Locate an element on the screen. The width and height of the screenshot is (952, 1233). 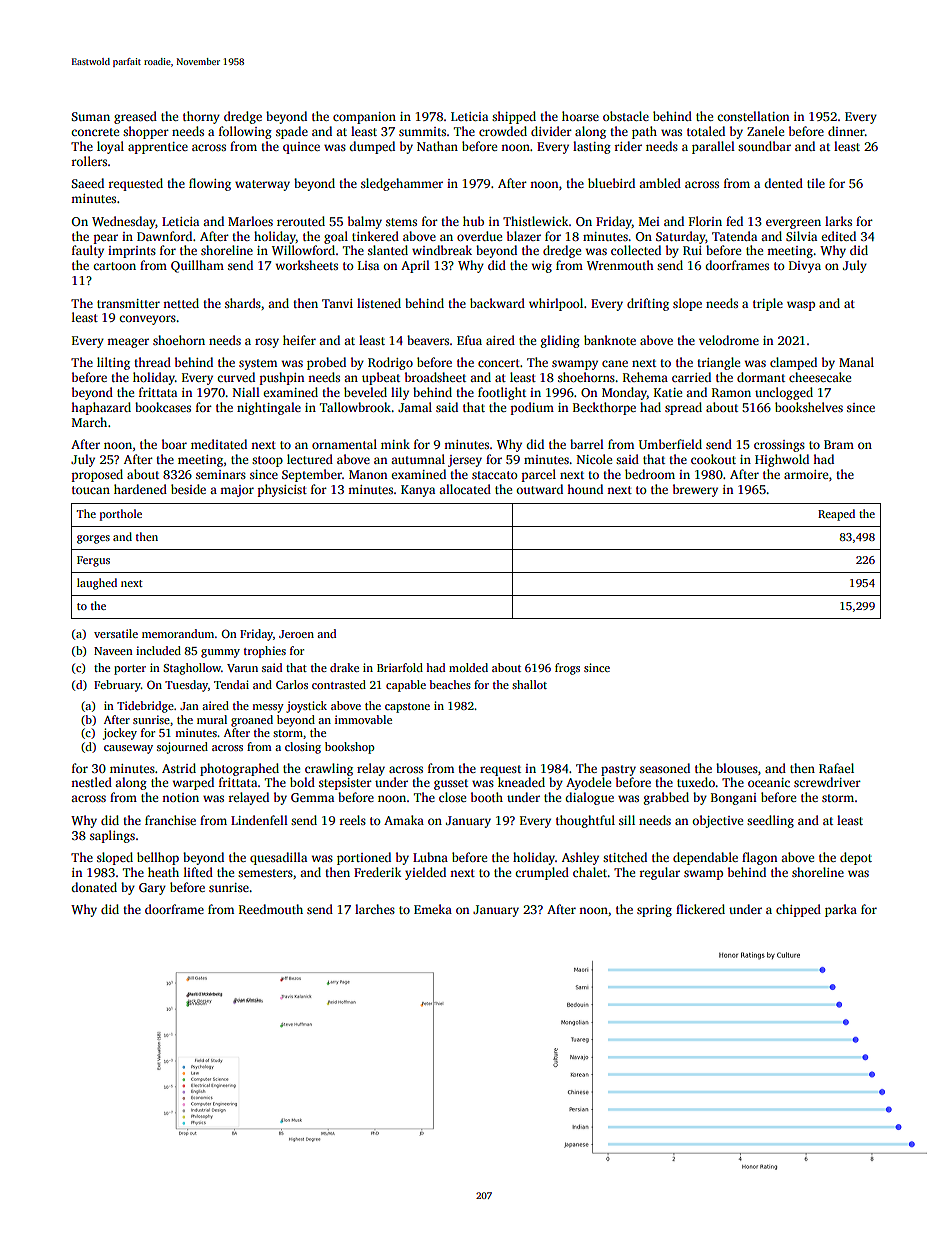
dinner is located at coordinates (846, 131).
